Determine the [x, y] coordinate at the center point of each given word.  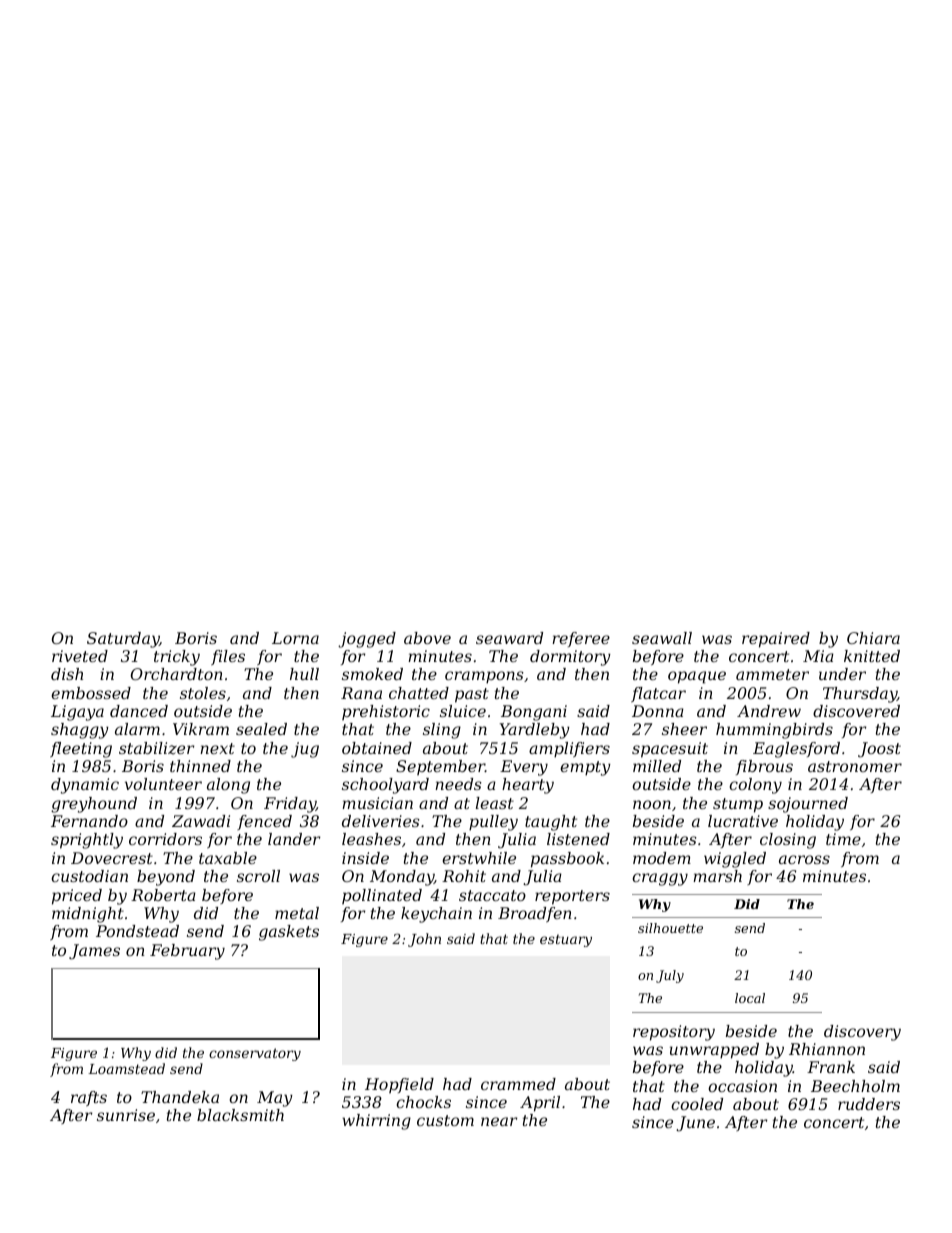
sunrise [126, 1115]
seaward [509, 638]
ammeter [772, 674]
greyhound [94, 805]
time [843, 839]
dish [67, 674]
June [695, 1124]
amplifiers [569, 750]
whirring [376, 1122]
